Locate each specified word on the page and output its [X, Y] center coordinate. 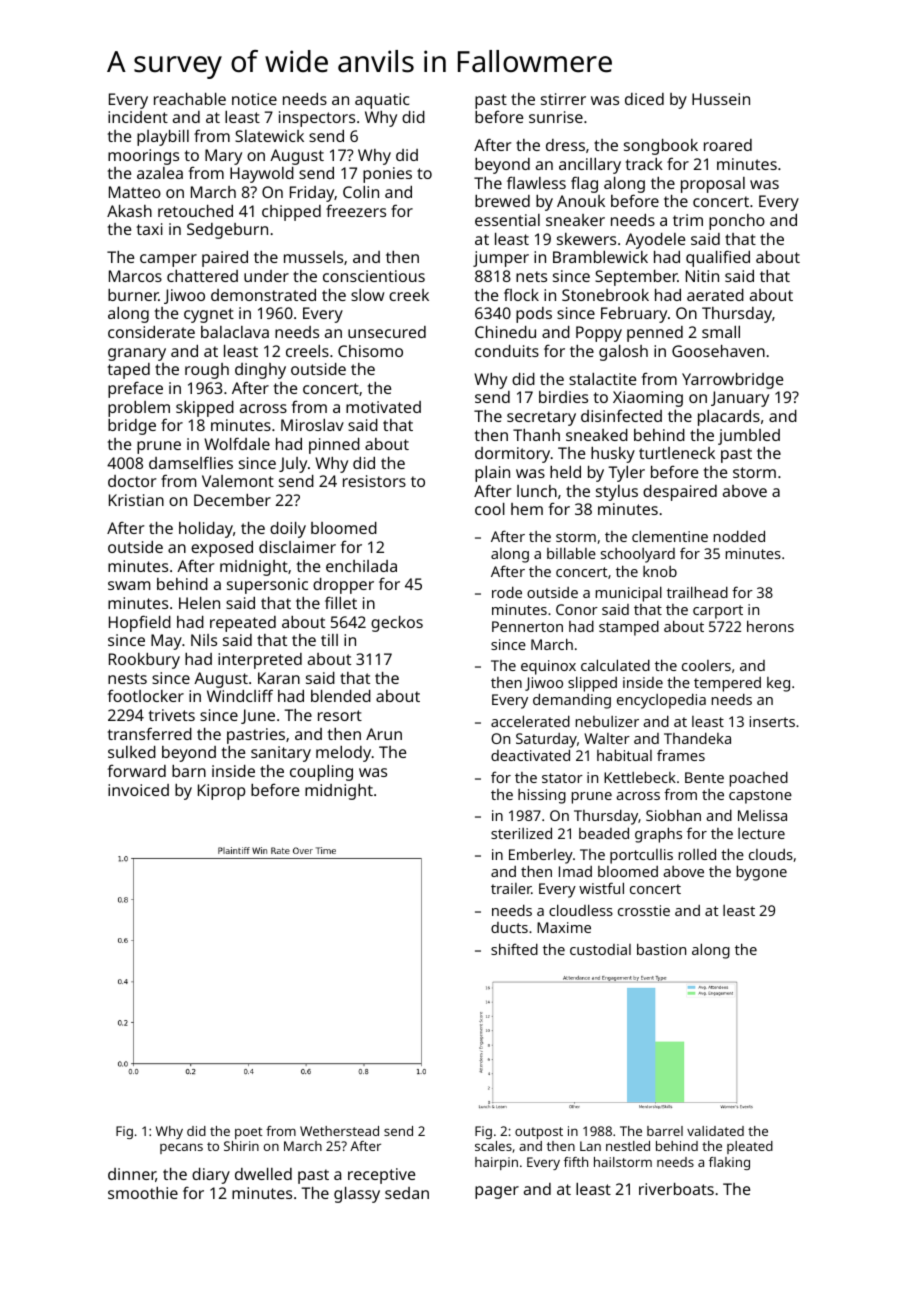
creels [307, 351]
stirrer [563, 99]
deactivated [530, 755]
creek [409, 295]
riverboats [676, 1189]
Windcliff [240, 695]
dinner [132, 1175]
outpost [539, 1133]
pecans [181, 1148]
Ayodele [655, 241]
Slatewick [269, 136]
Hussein [721, 99]
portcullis [641, 856]
